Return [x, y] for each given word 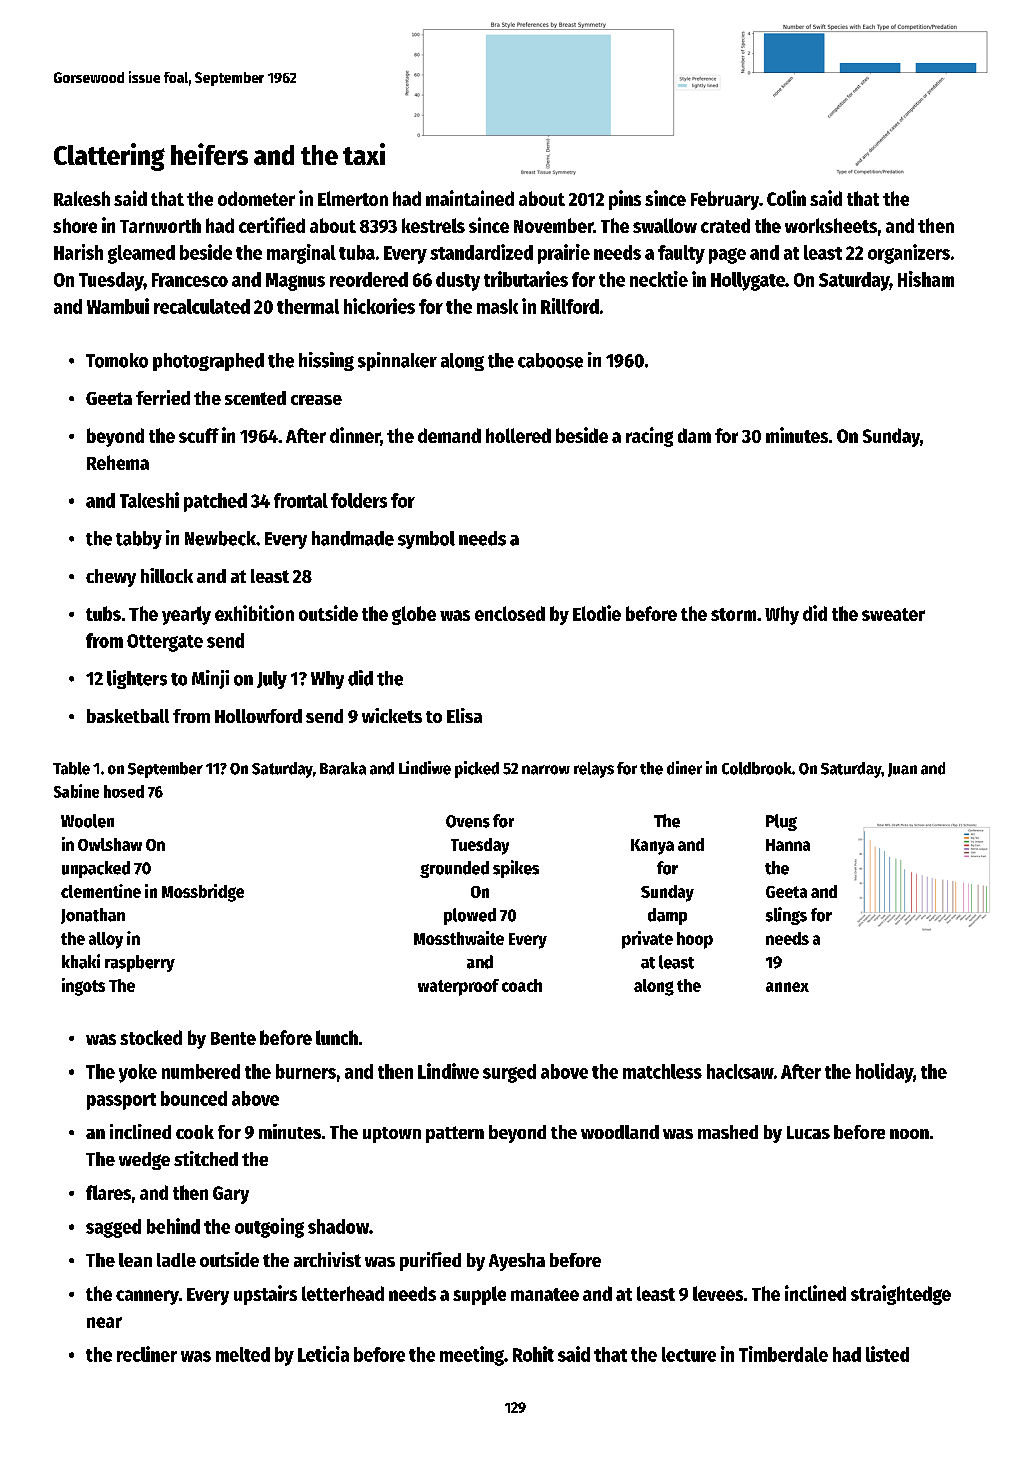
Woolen [87, 821]
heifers [209, 154]
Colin [786, 198]
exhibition [254, 613]
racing [649, 437]
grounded [454, 869]
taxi [364, 154]
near [104, 1322]
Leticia [323, 1354]
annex [787, 987]
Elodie [597, 613]
